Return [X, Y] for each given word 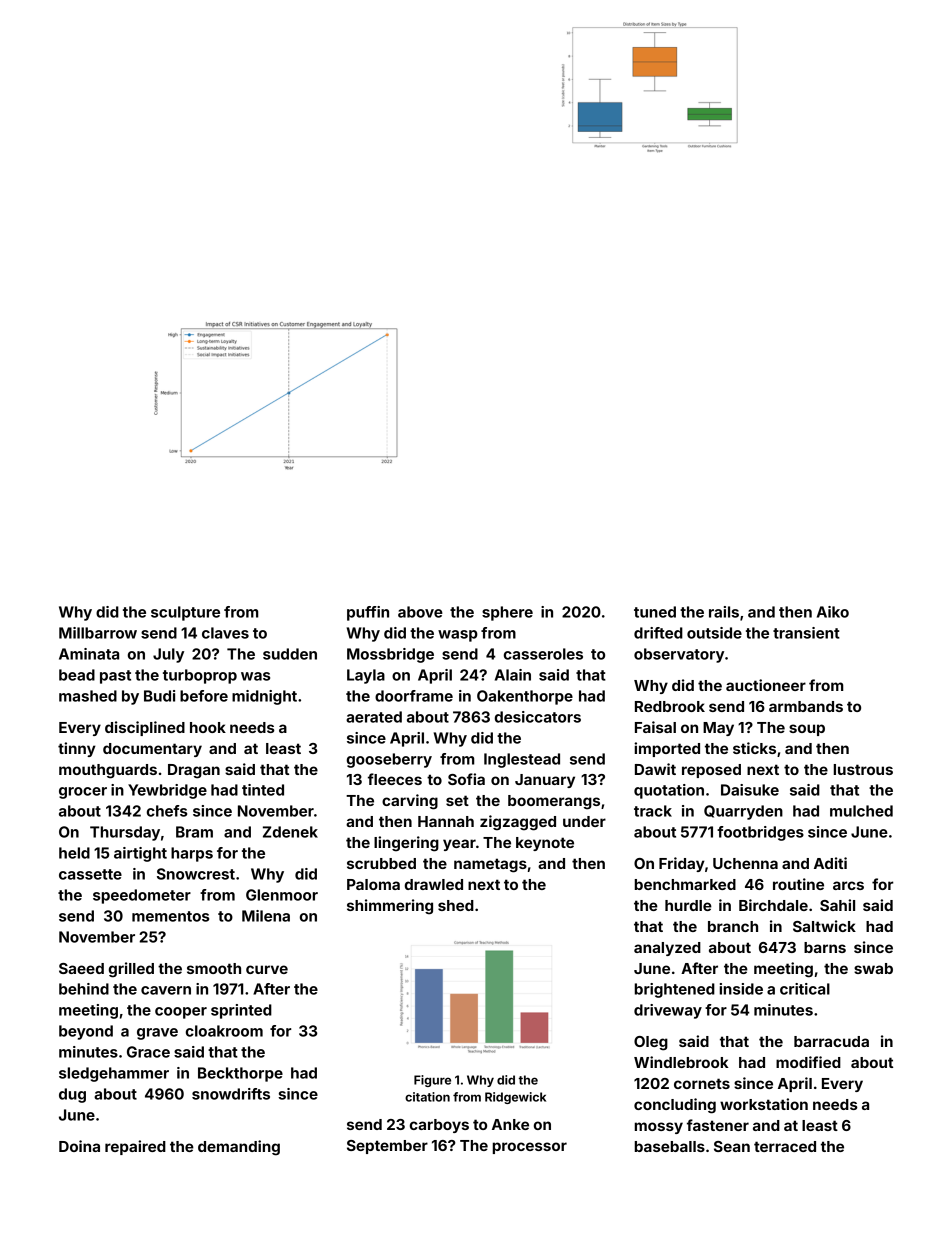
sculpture [185, 613]
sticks [754, 748]
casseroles [543, 654]
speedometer [142, 896]
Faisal [655, 727]
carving [410, 802]
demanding [239, 1148]
